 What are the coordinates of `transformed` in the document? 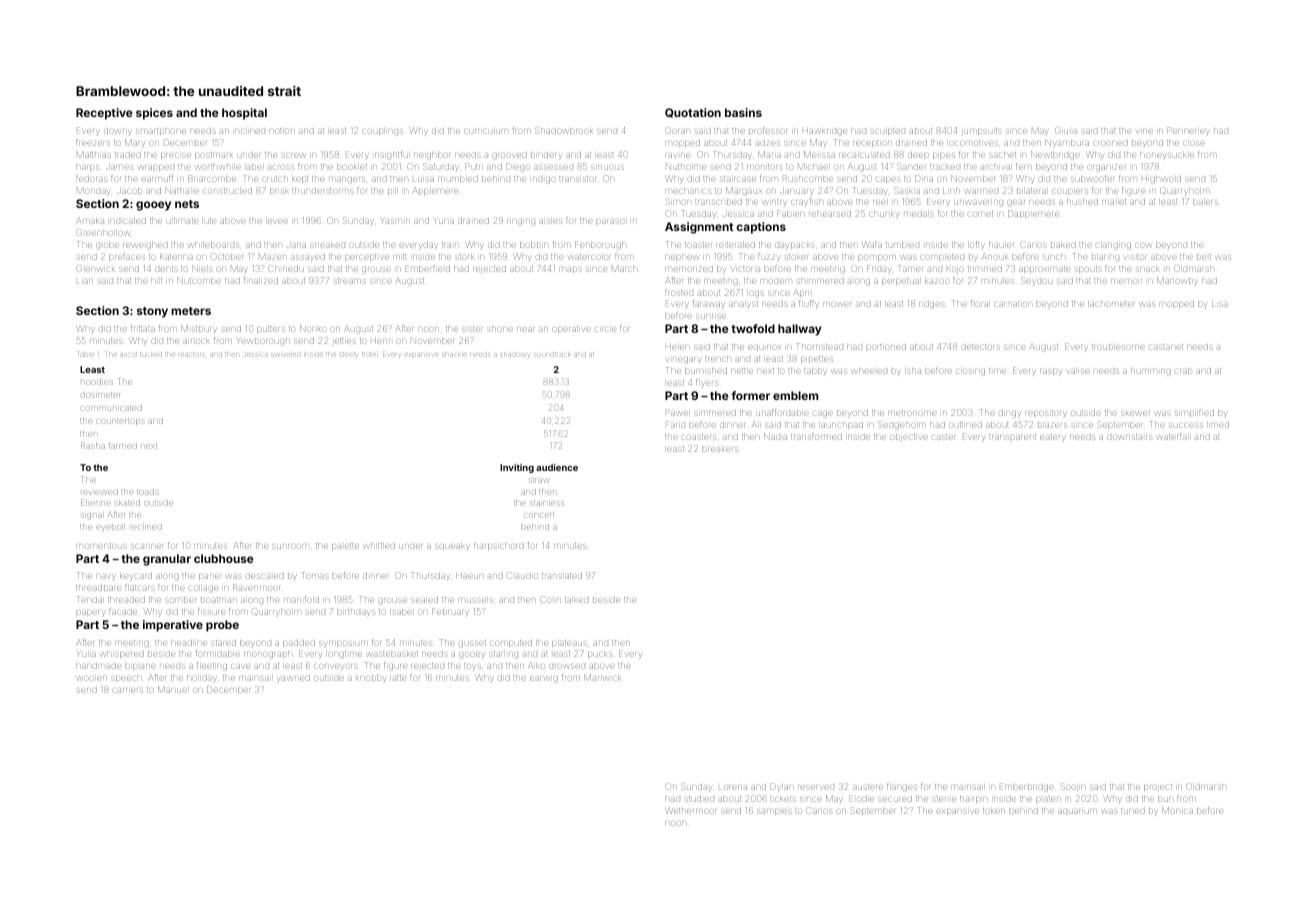 It's located at (816, 437).
